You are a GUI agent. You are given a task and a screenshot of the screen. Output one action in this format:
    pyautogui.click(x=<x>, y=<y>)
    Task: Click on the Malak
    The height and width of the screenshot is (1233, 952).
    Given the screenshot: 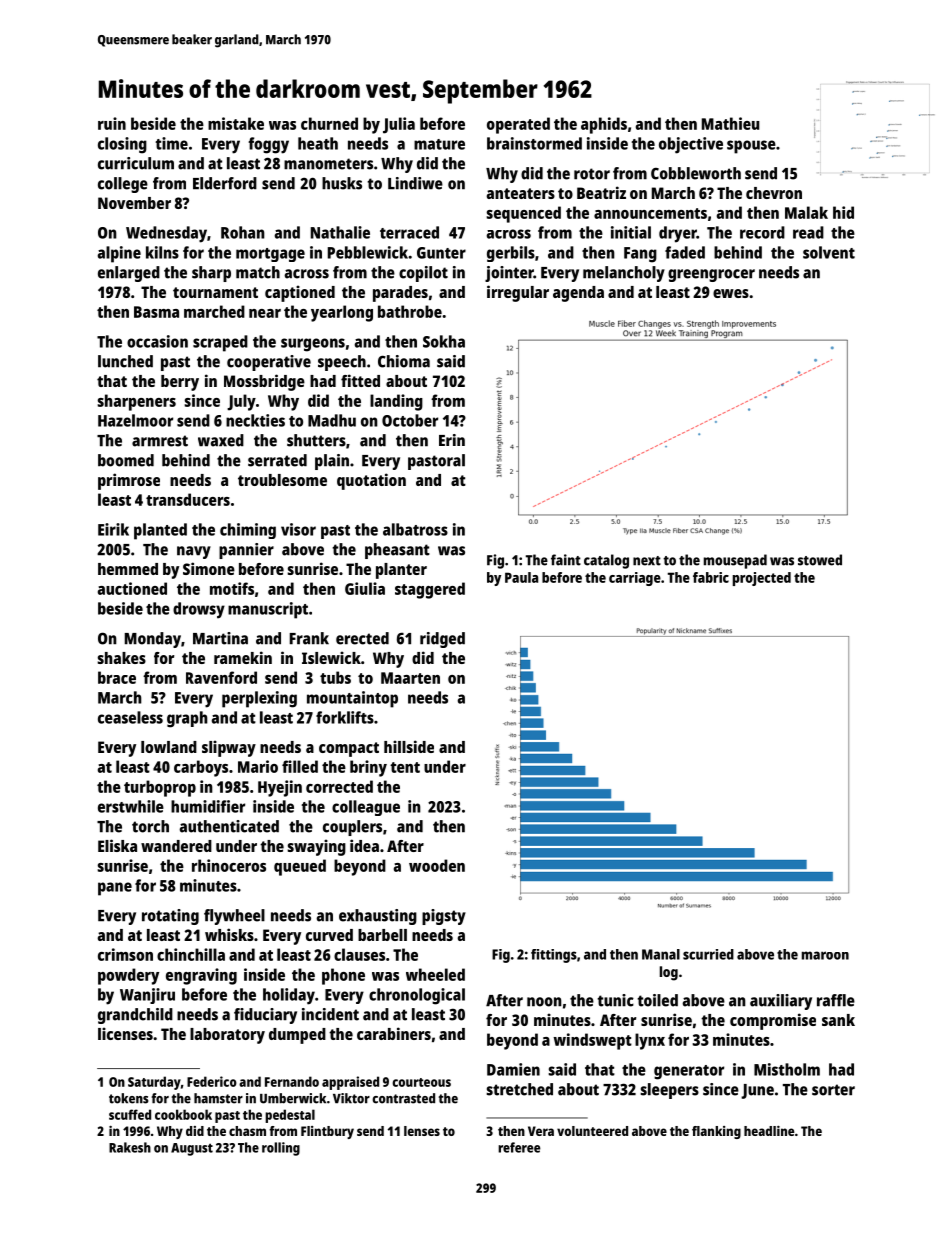 What is the action you would take?
    pyautogui.click(x=806, y=212)
